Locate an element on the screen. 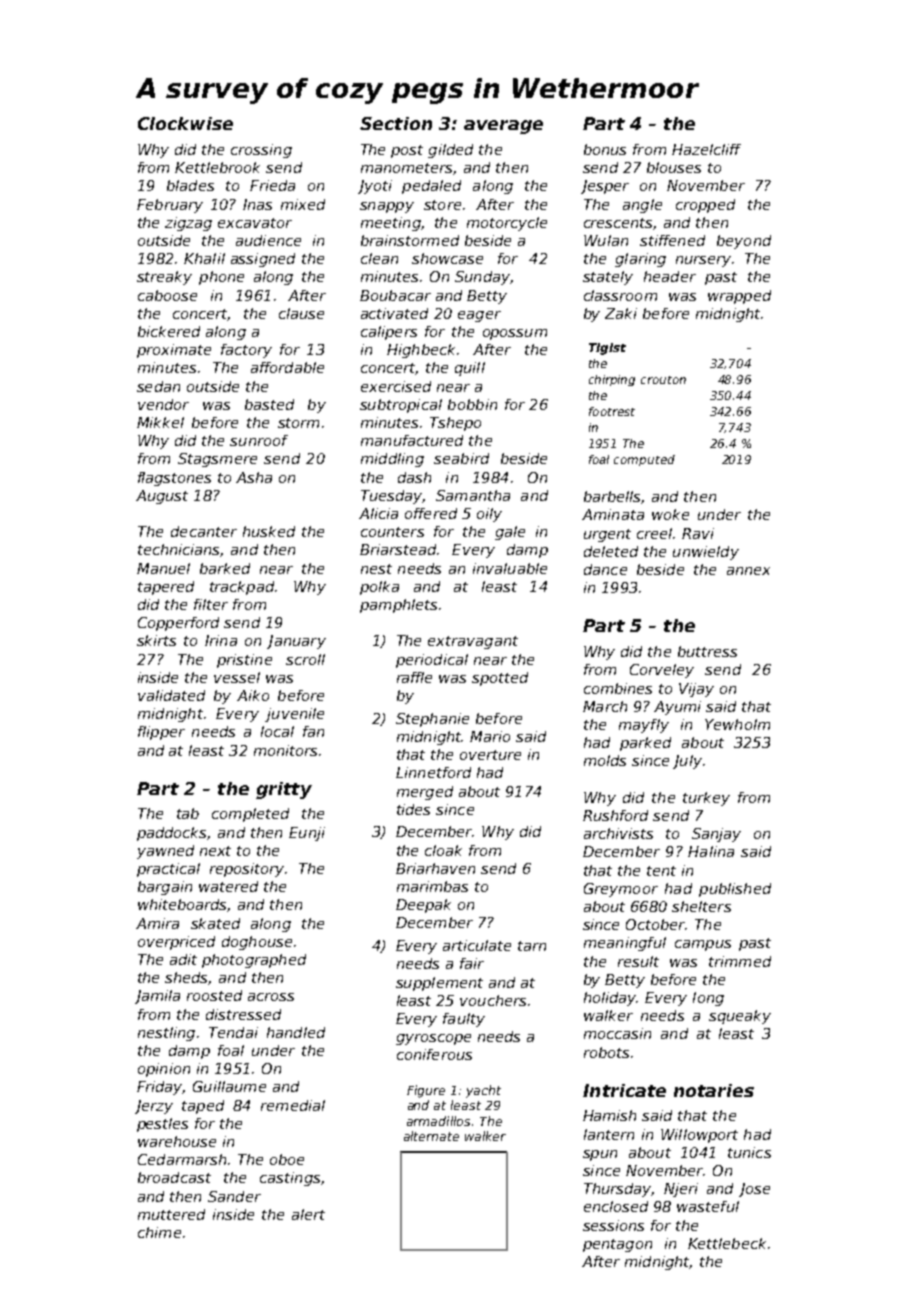 This screenshot has height=1316, width=908. remedial is located at coordinates (293, 1105).
